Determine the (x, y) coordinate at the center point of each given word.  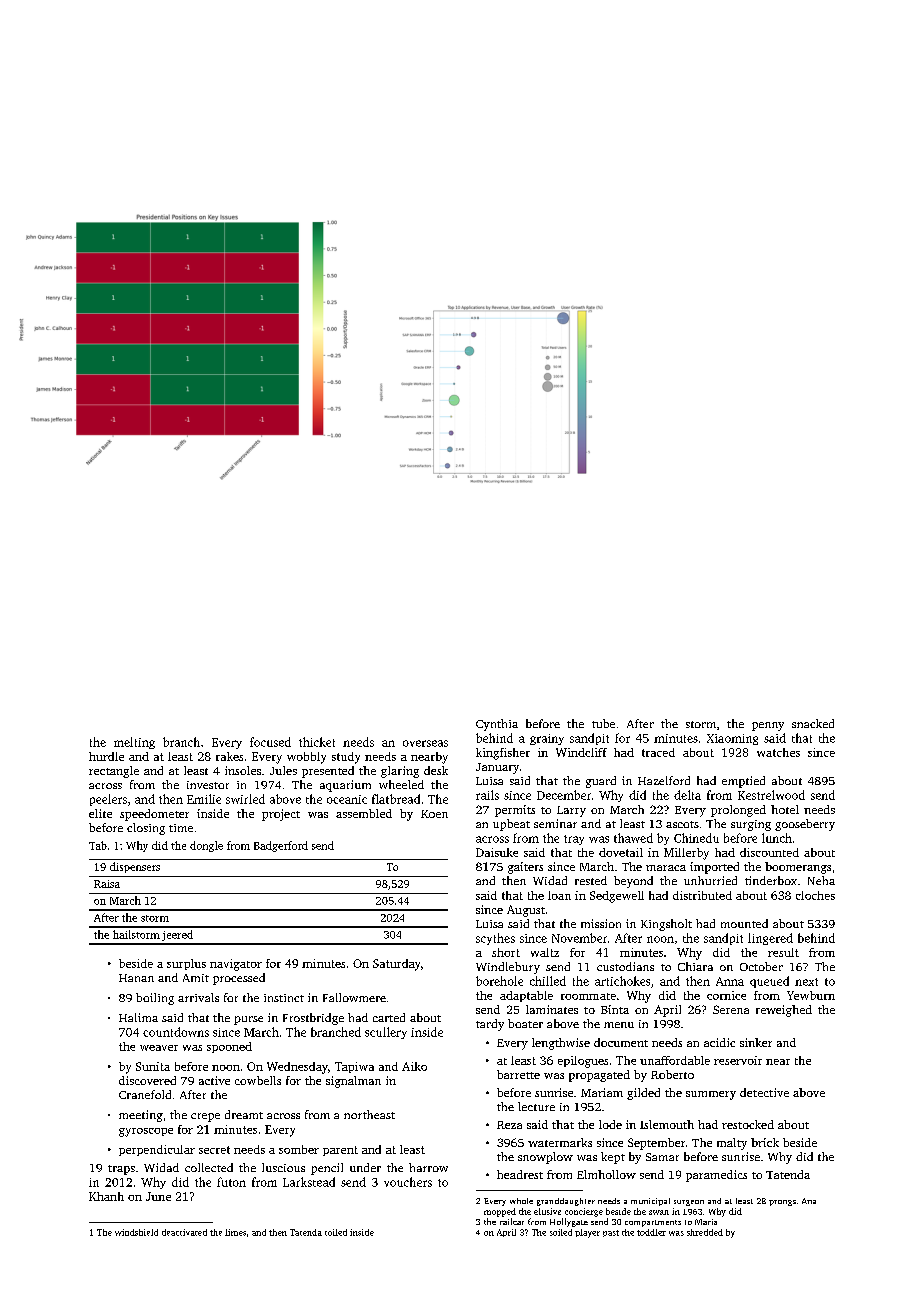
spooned (229, 1047)
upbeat (511, 825)
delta (687, 795)
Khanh (106, 1196)
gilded (643, 1094)
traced (658, 752)
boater (525, 1023)
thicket (317, 742)
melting (134, 743)
